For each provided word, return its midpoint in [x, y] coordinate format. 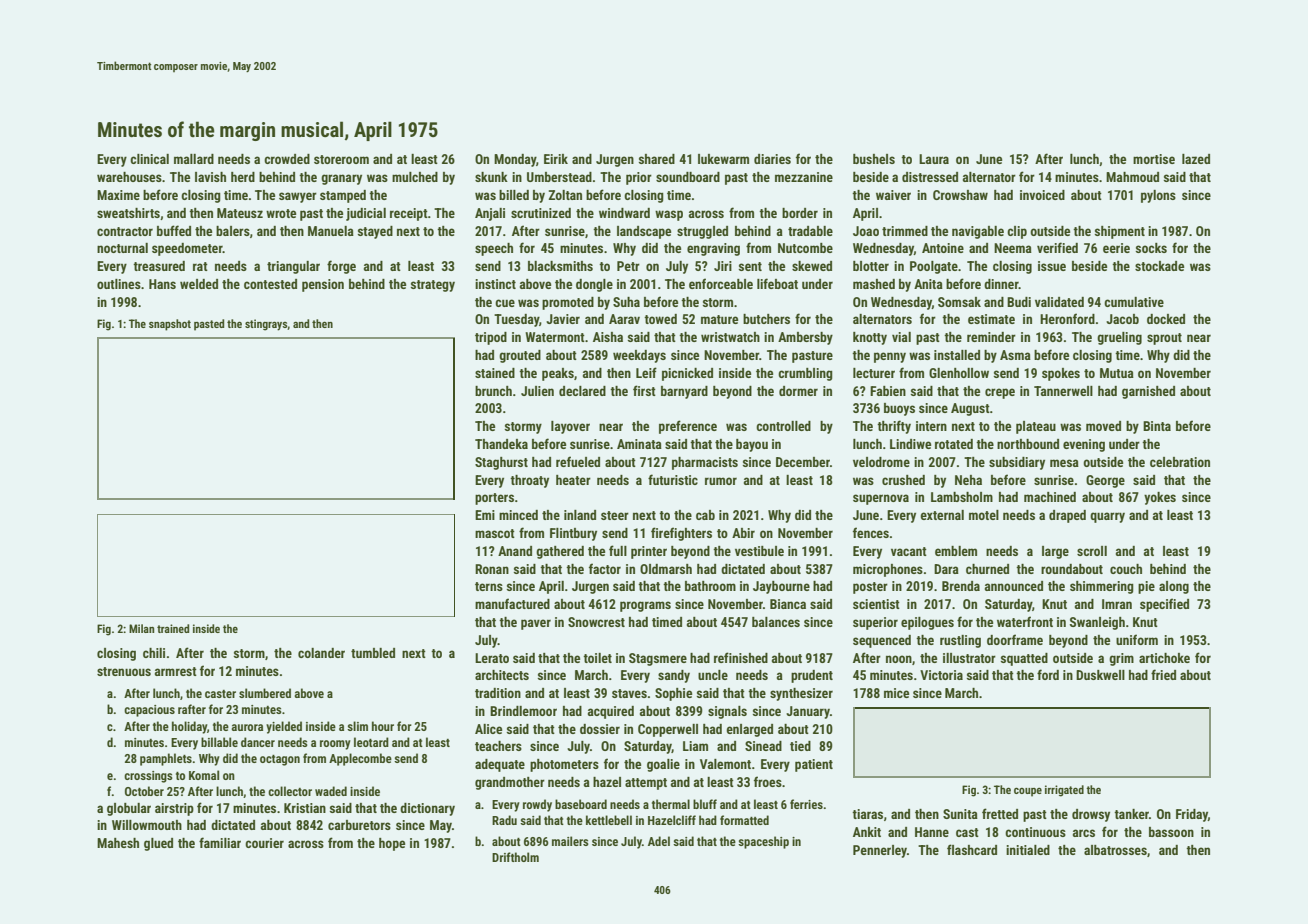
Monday [515, 160]
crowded [287, 159]
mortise [1154, 159]
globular [129, 809]
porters [494, 499]
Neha [968, 480]
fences [871, 532]
